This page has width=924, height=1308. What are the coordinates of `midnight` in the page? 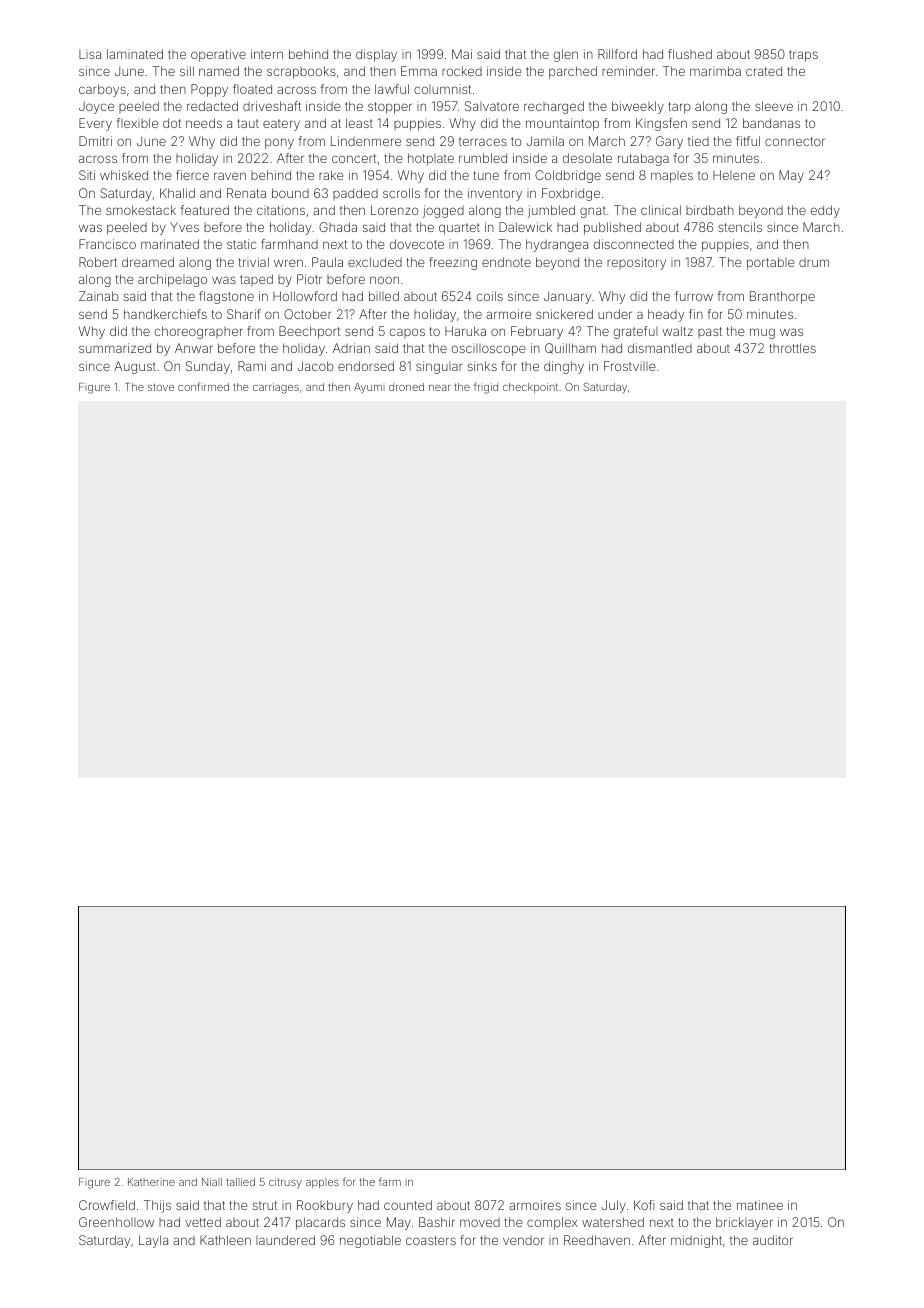 It's located at (696, 1241).
